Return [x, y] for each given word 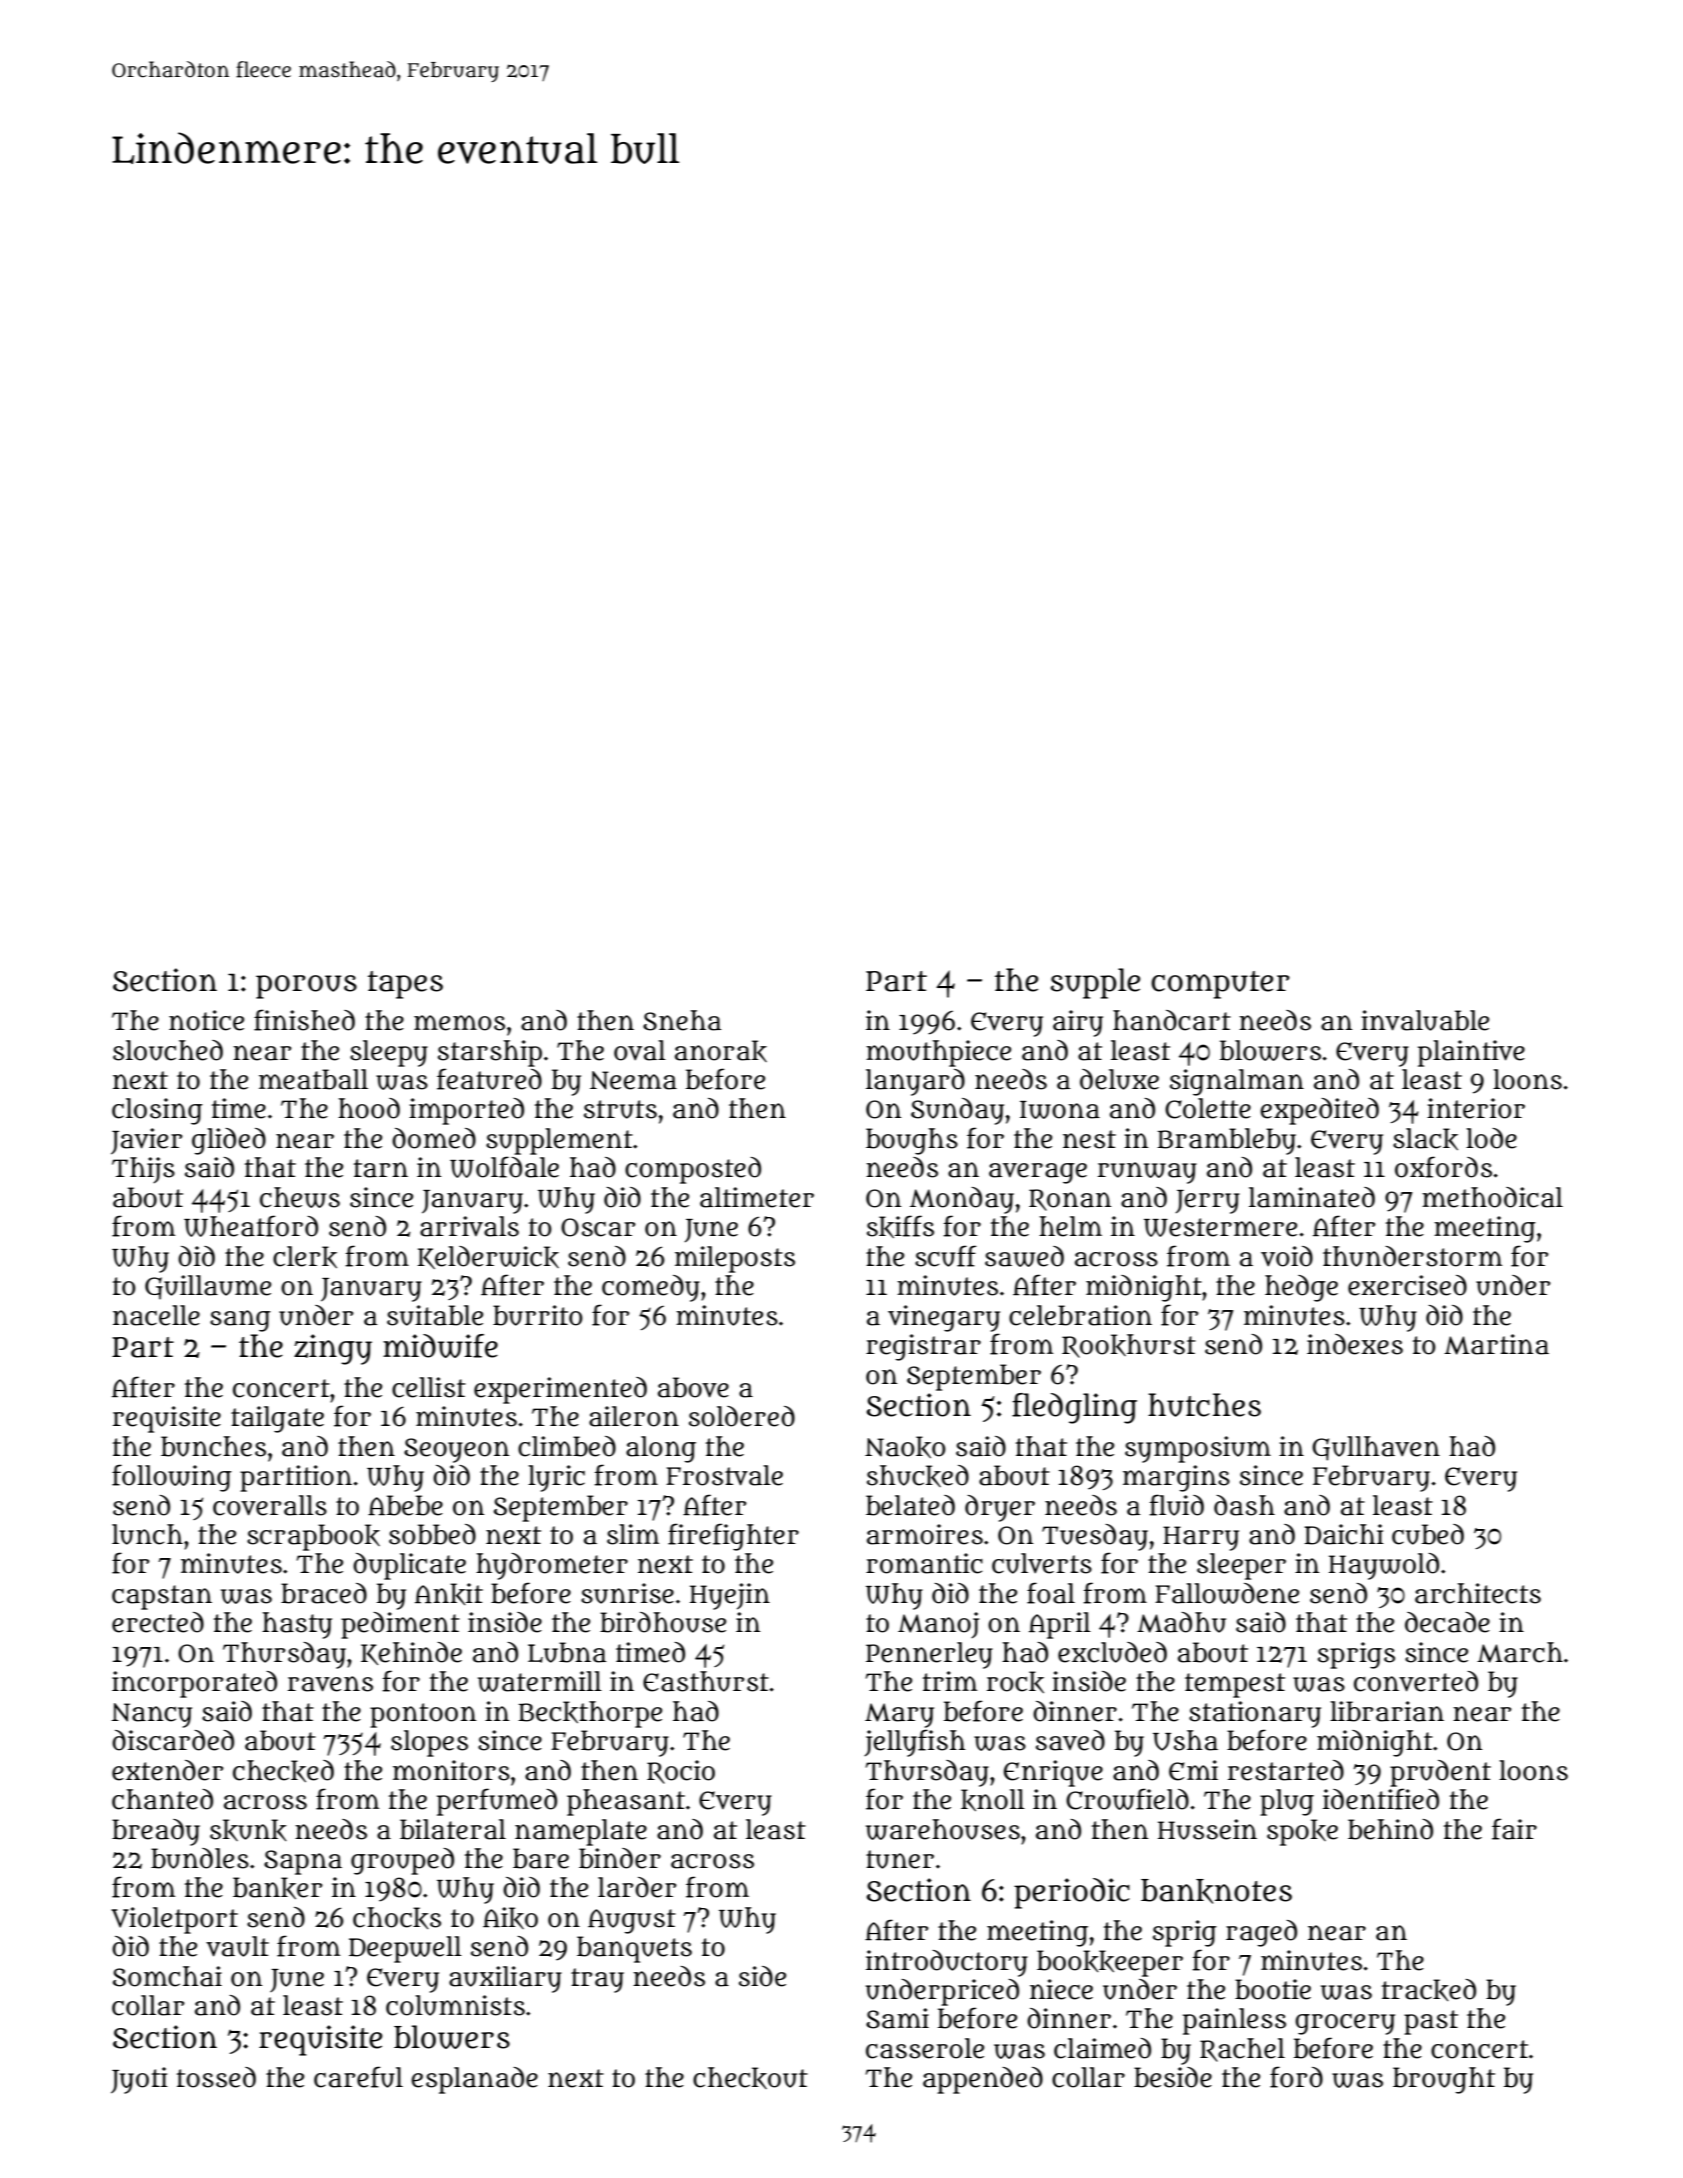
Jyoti [139, 2080]
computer [1220, 985]
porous [306, 987]
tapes [405, 985]
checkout [750, 2078]
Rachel [1242, 2050]
